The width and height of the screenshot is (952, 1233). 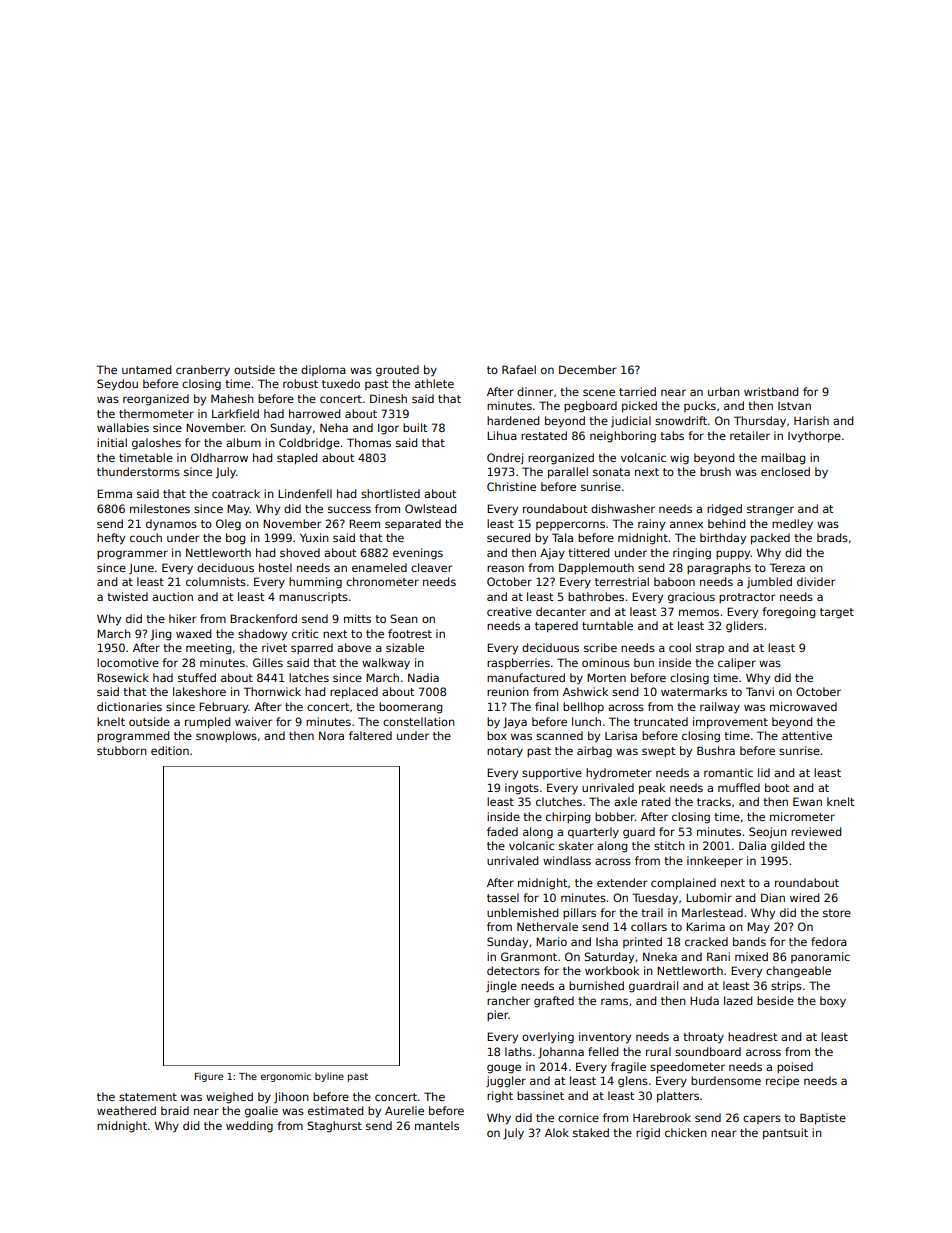 What do you see at coordinates (750, 435) in the screenshot?
I see `retailer` at bounding box center [750, 435].
